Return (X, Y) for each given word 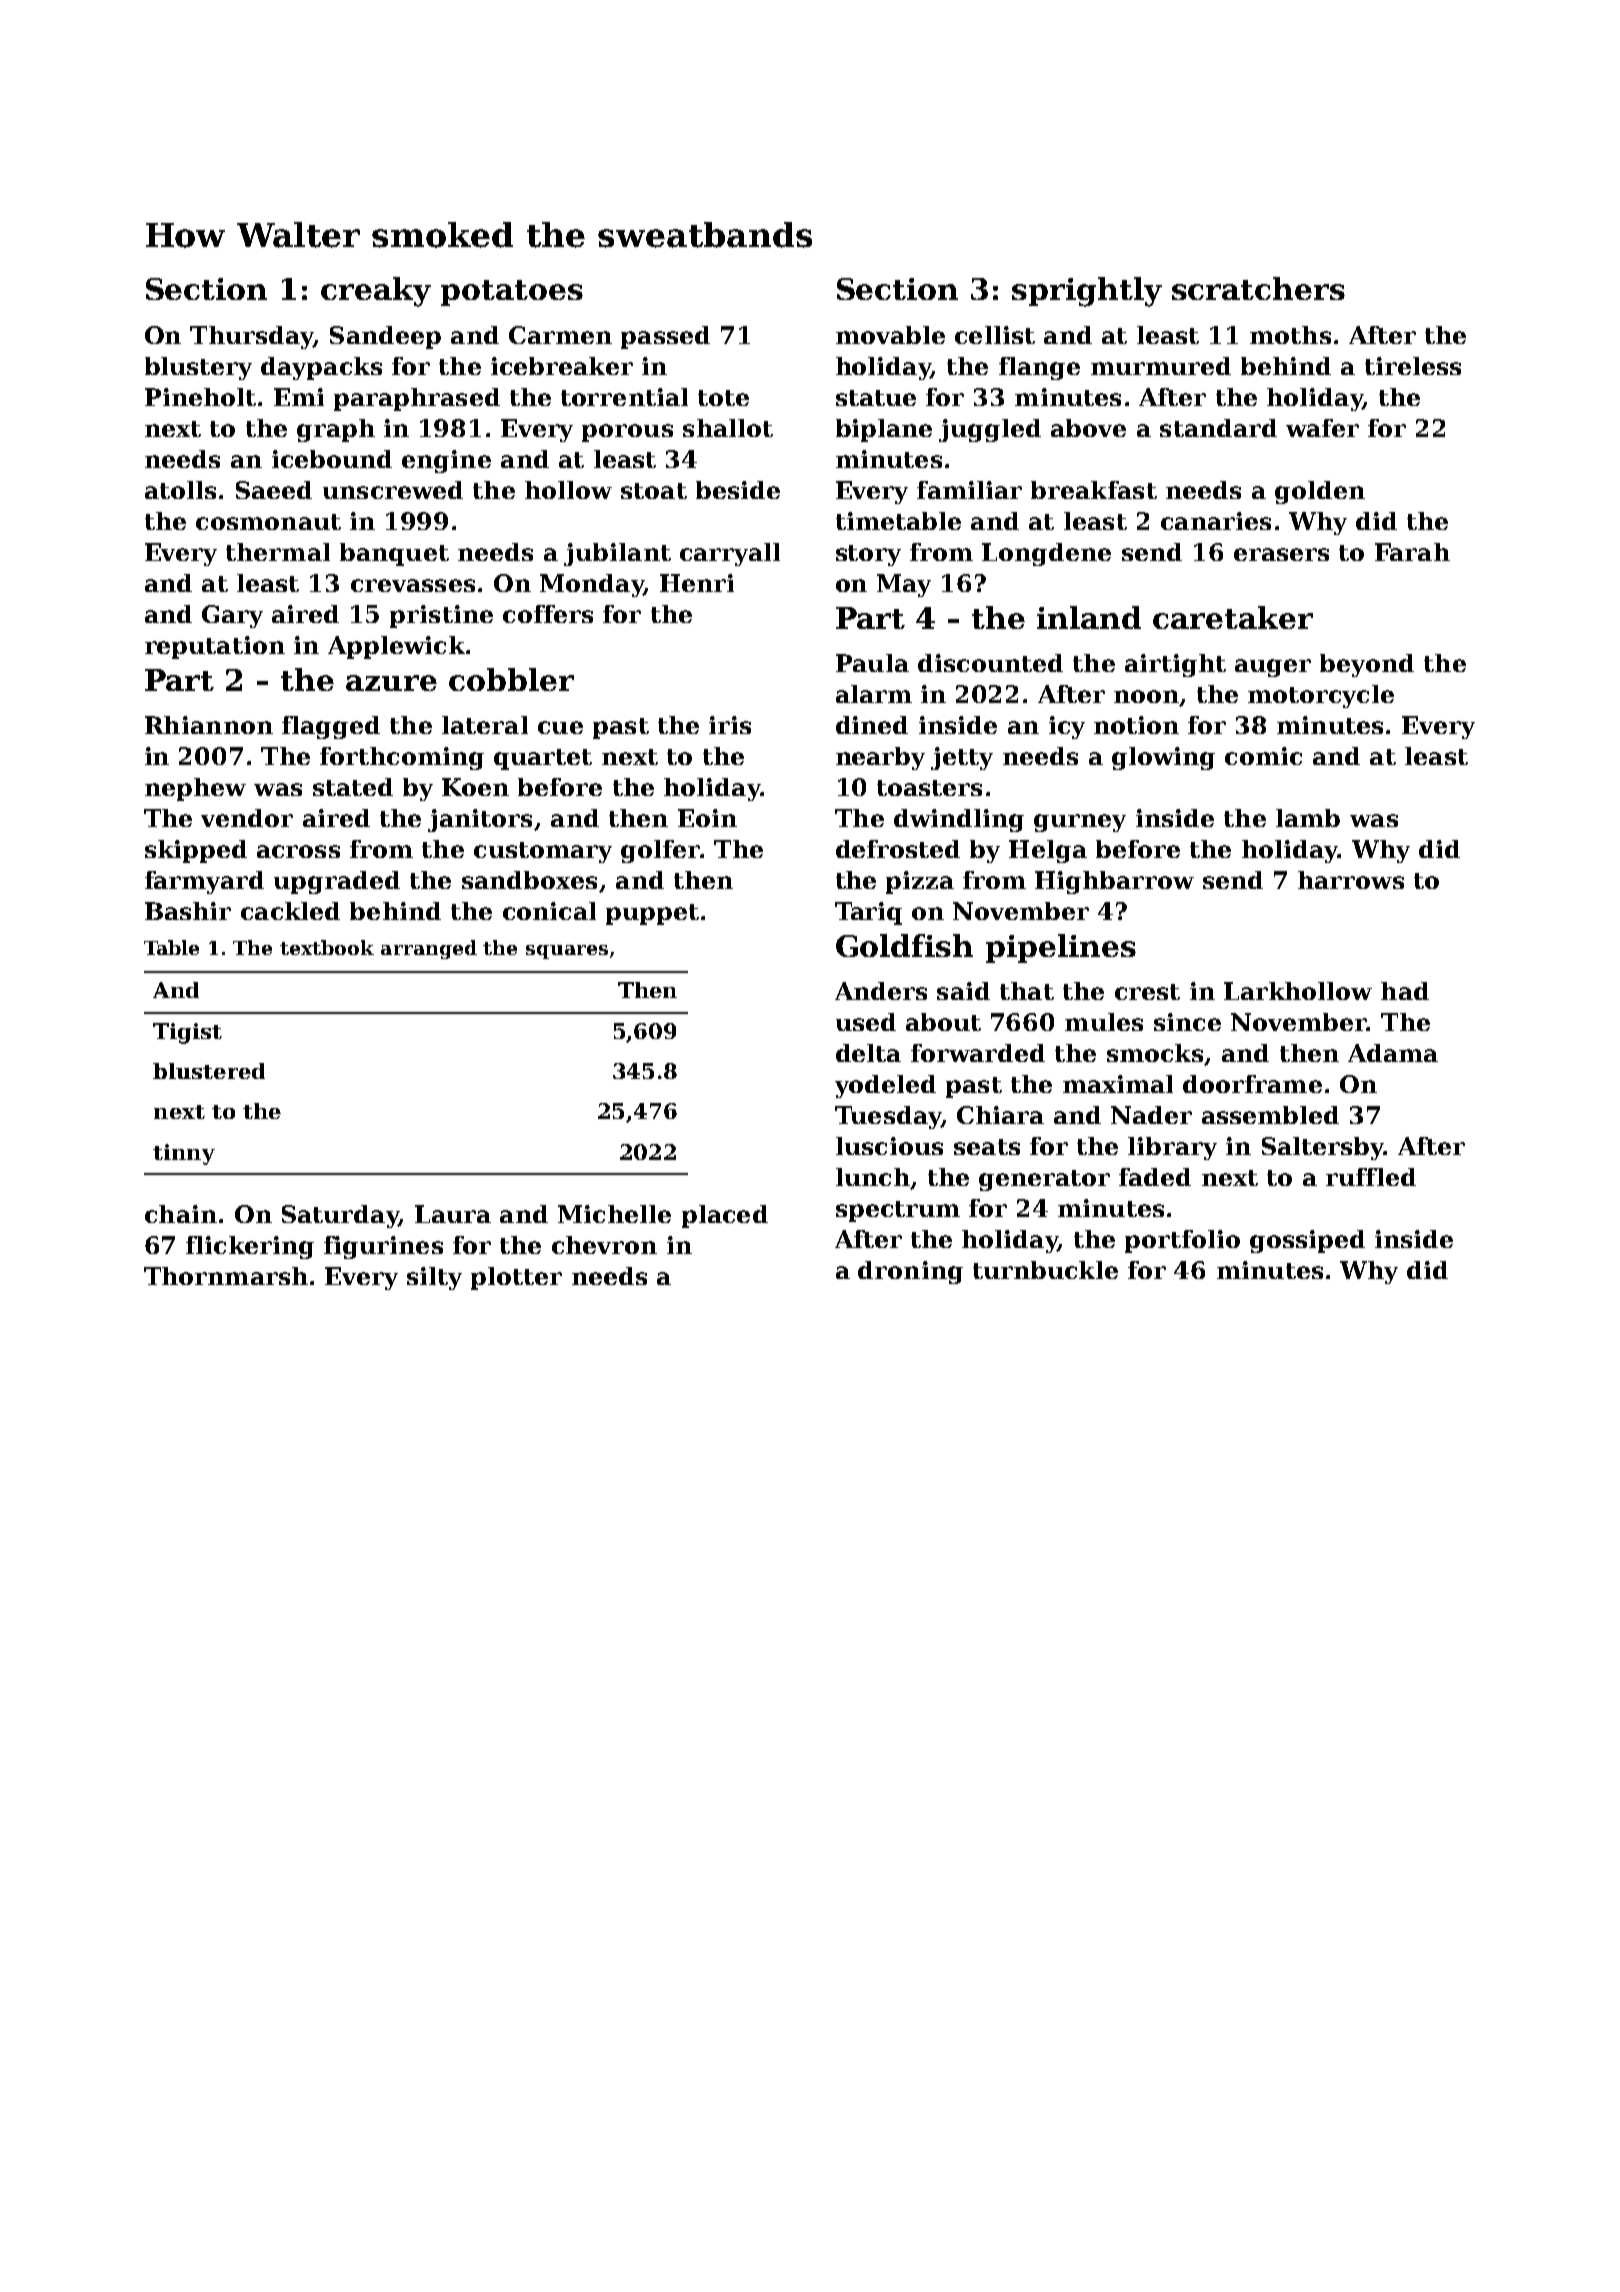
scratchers (1258, 288)
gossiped (1307, 1241)
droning (910, 1272)
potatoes (512, 293)
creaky (376, 292)
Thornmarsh (226, 1276)
